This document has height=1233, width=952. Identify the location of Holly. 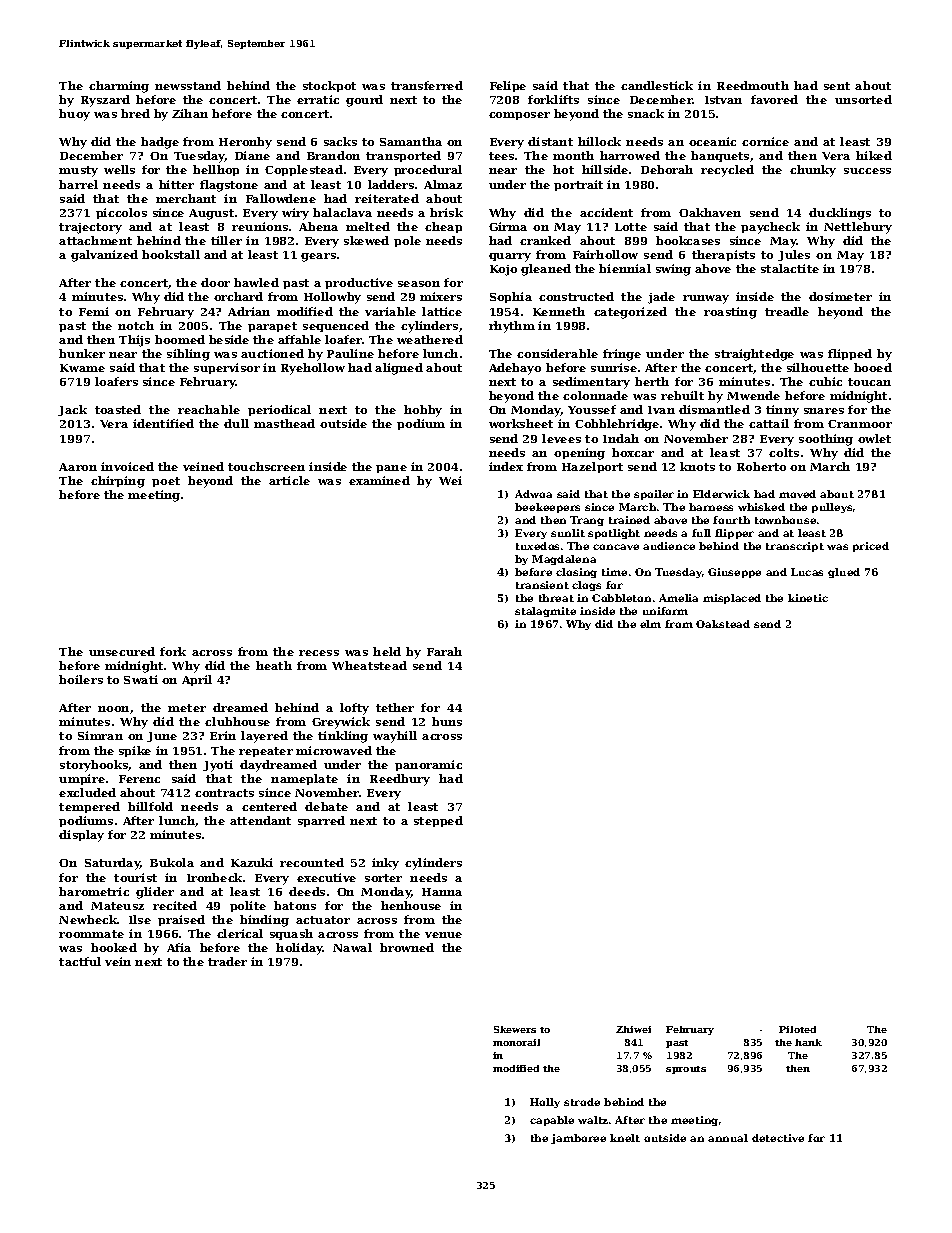
(545, 1103).
